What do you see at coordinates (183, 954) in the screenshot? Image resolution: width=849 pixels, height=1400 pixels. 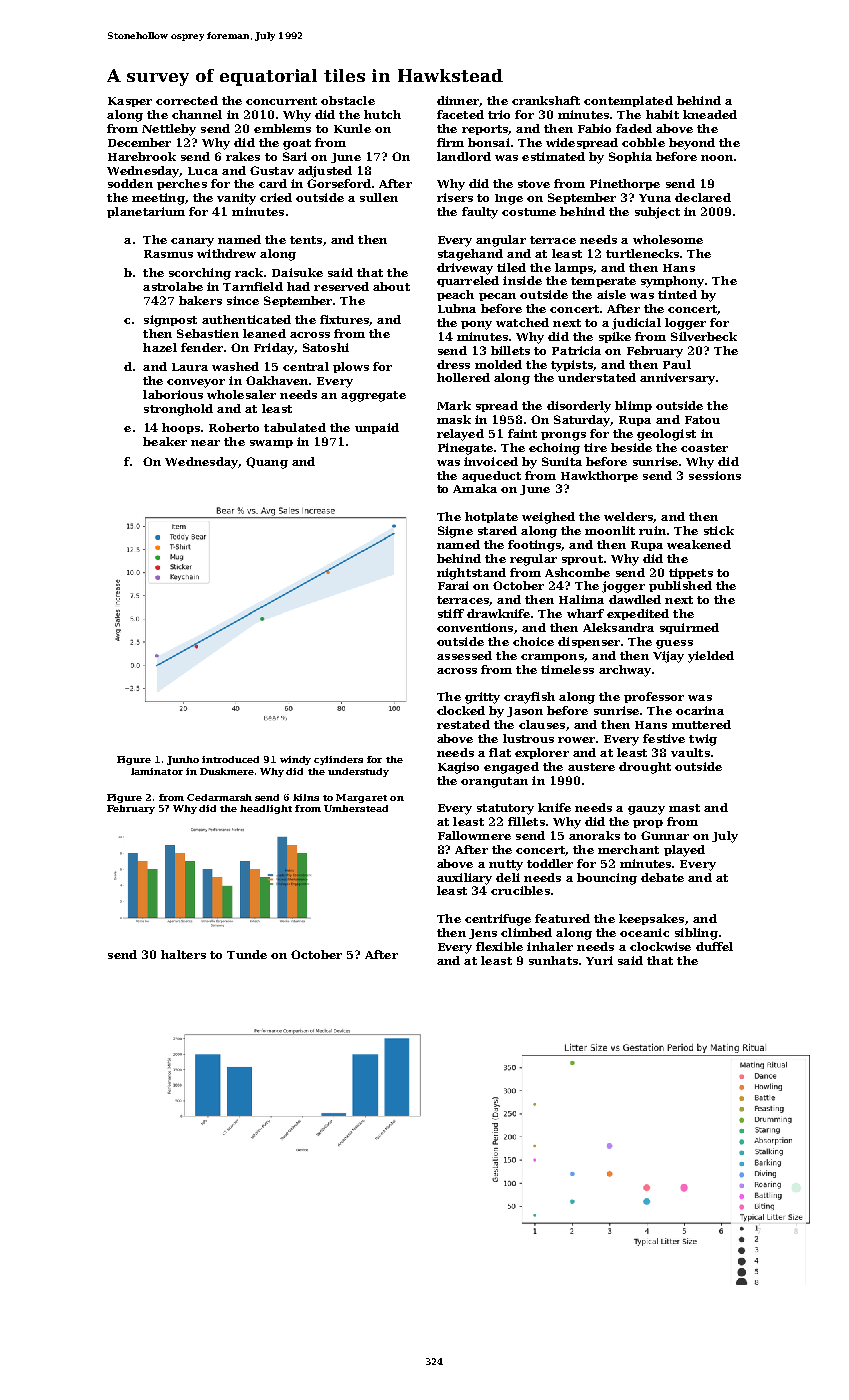 I see `halters` at bounding box center [183, 954].
